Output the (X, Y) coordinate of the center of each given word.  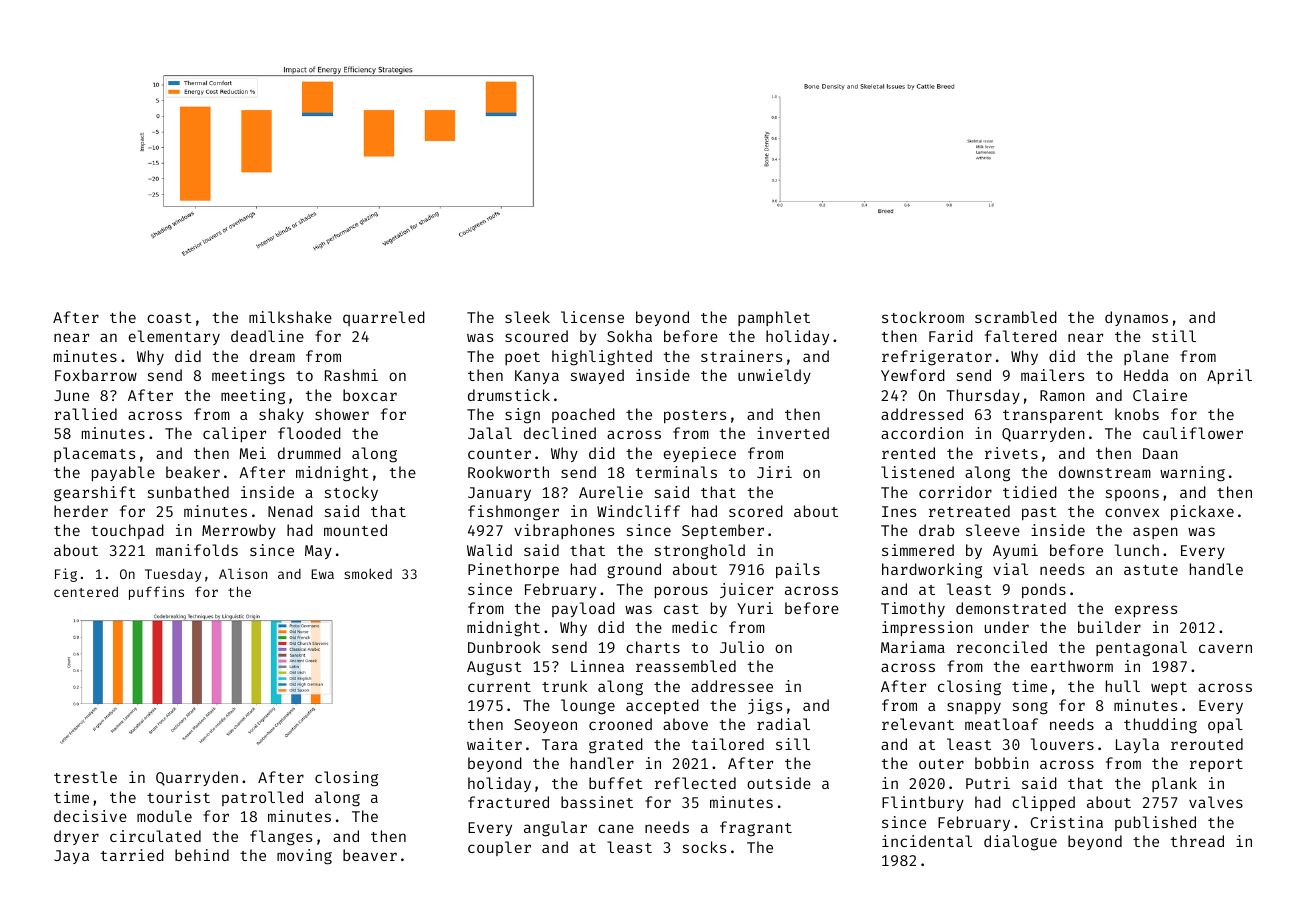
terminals (676, 472)
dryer (76, 837)
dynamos (1136, 318)
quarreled (384, 318)
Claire (1160, 395)
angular (555, 829)
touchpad (127, 531)
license (592, 317)
